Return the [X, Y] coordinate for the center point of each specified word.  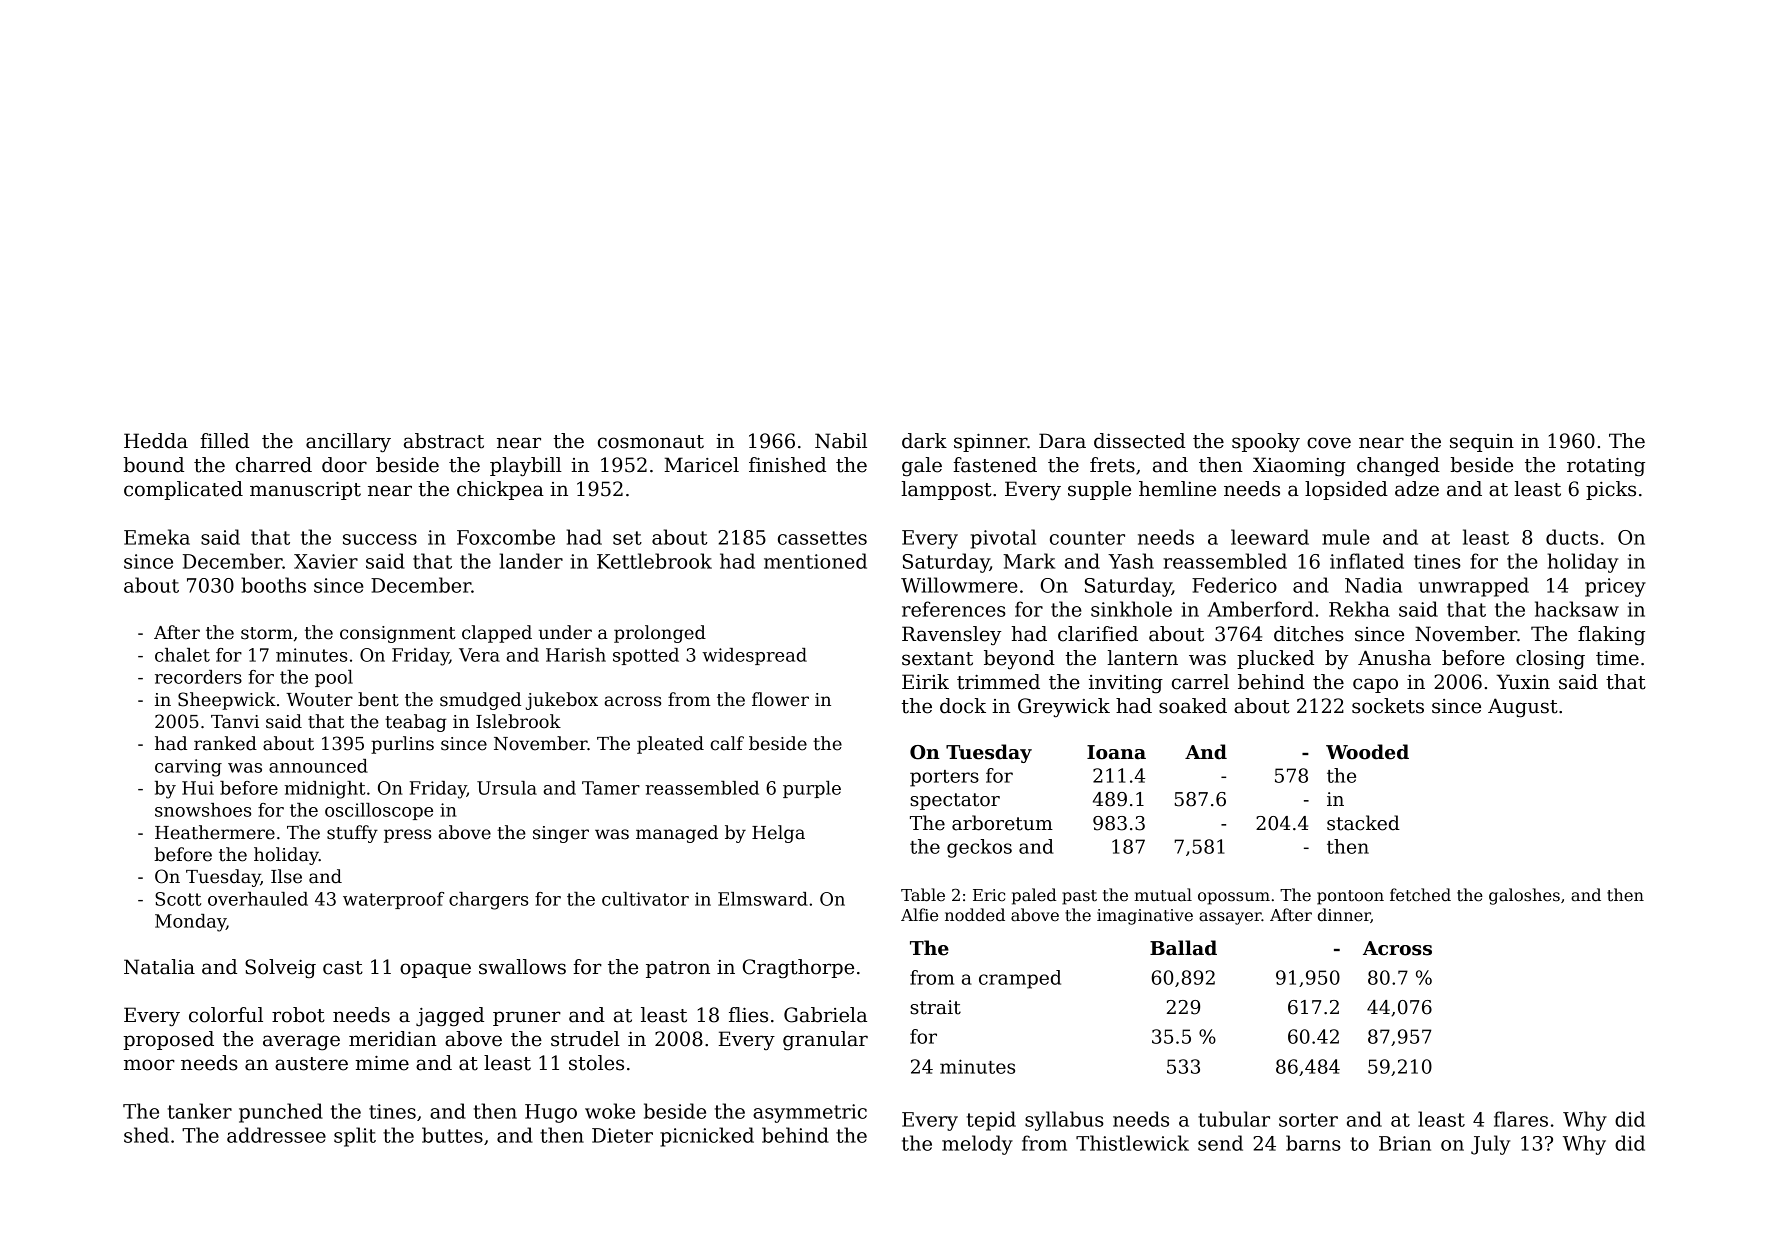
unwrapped [1474, 587]
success [380, 539]
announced [318, 766]
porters [944, 778]
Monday [190, 923]
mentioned [815, 561]
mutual [1163, 894]
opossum [1234, 898]
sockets [1388, 706]
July [1490, 1145]
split [355, 1137]
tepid [991, 1121]
